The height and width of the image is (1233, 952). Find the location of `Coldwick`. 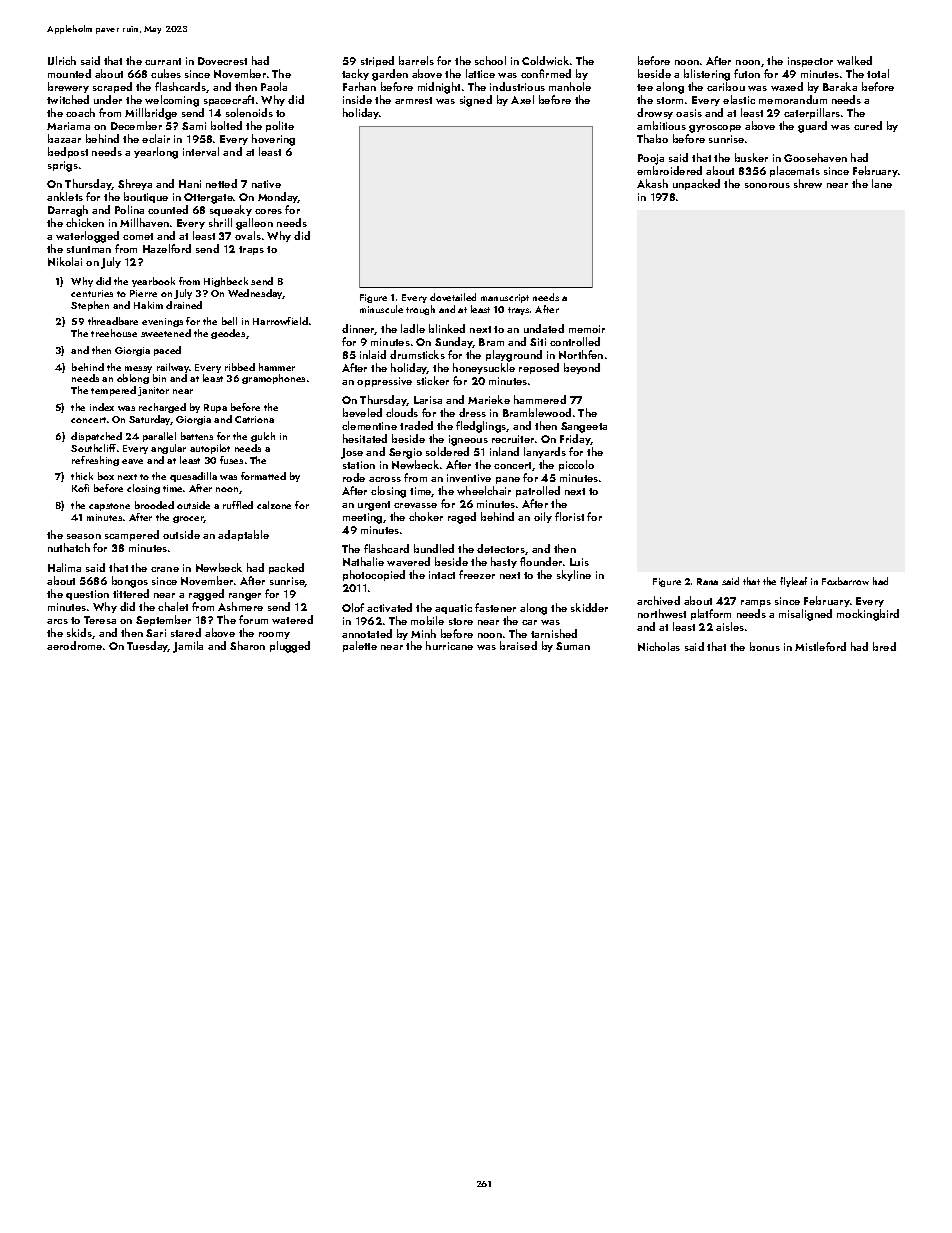

Coldwick is located at coordinates (545, 60).
